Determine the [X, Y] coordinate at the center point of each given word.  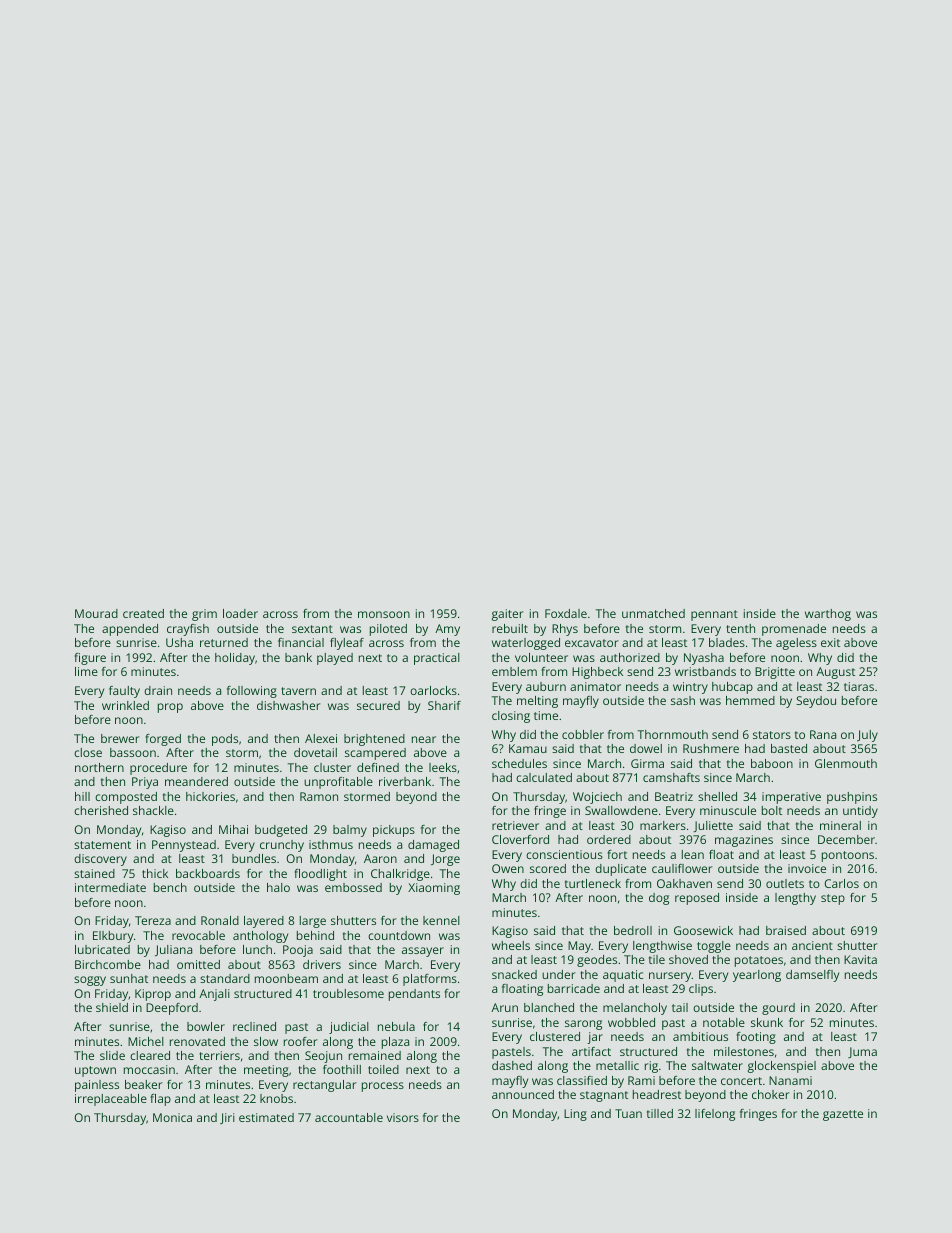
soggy [90, 981]
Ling [575, 1115]
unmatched [653, 613]
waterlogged [526, 644]
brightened [374, 740]
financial [301, 642]
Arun [504, 1007]
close [88, 752]
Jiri [227, 1118]
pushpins [852, 798]
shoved [688, 959]
